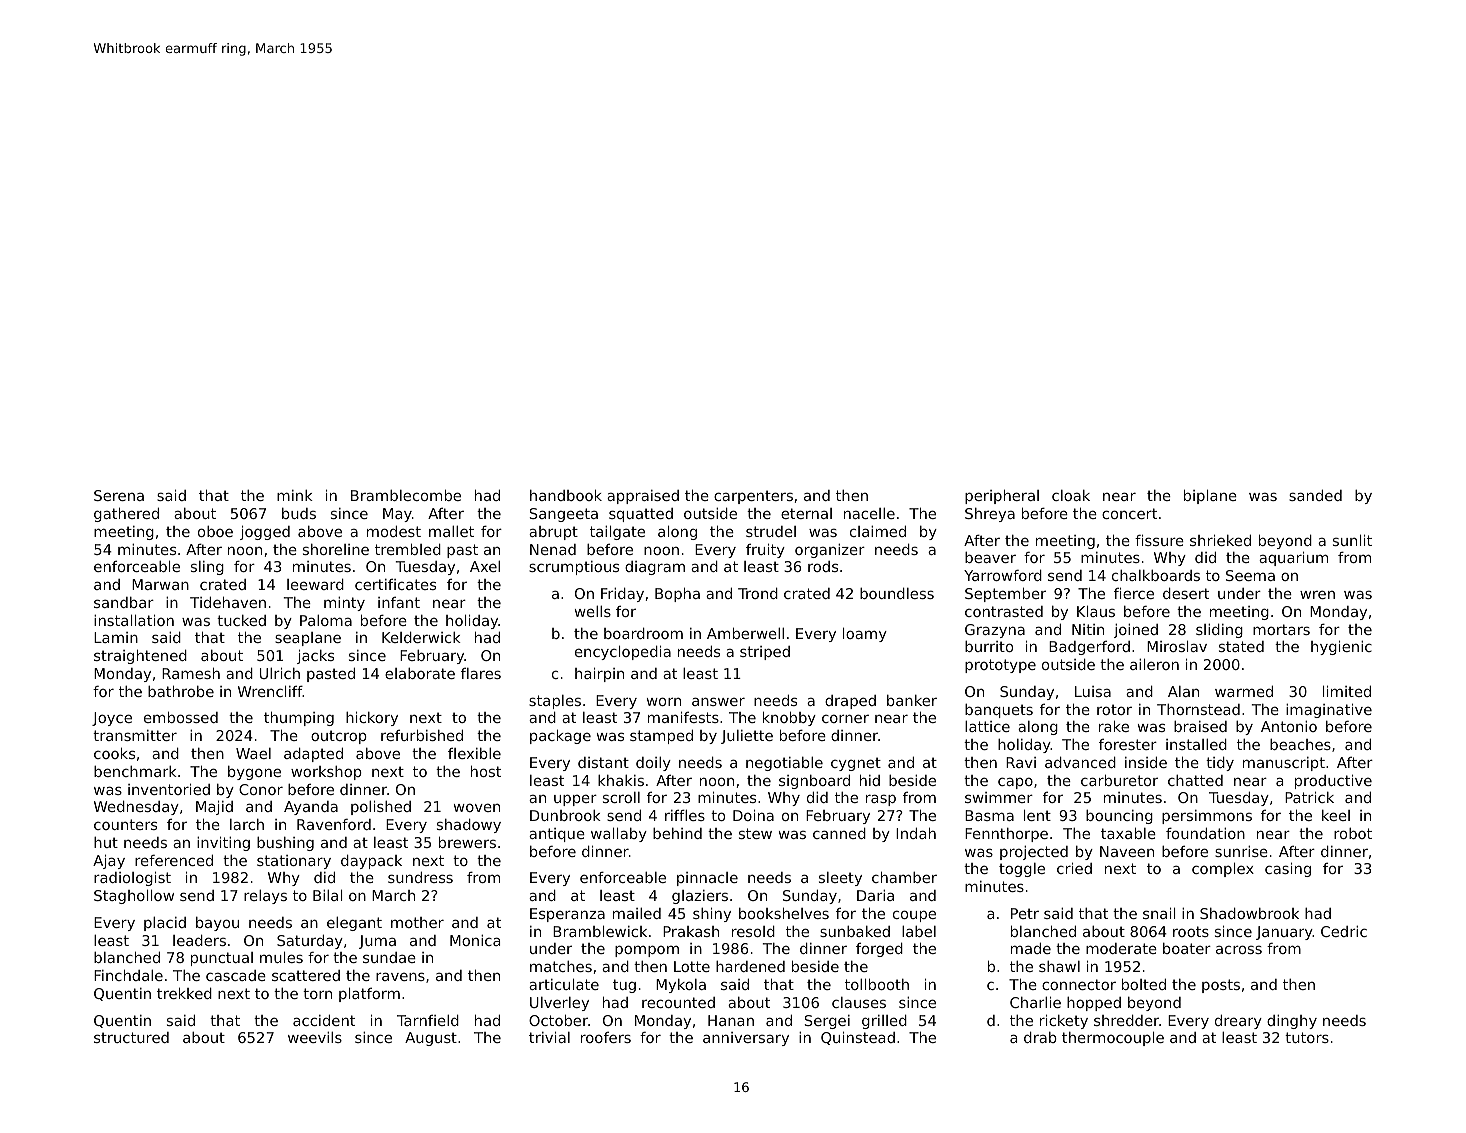  What do you see at coordinates (1119, 780) in the screenshot?
I see `carburetor` at bounding box center [1119, 780].
